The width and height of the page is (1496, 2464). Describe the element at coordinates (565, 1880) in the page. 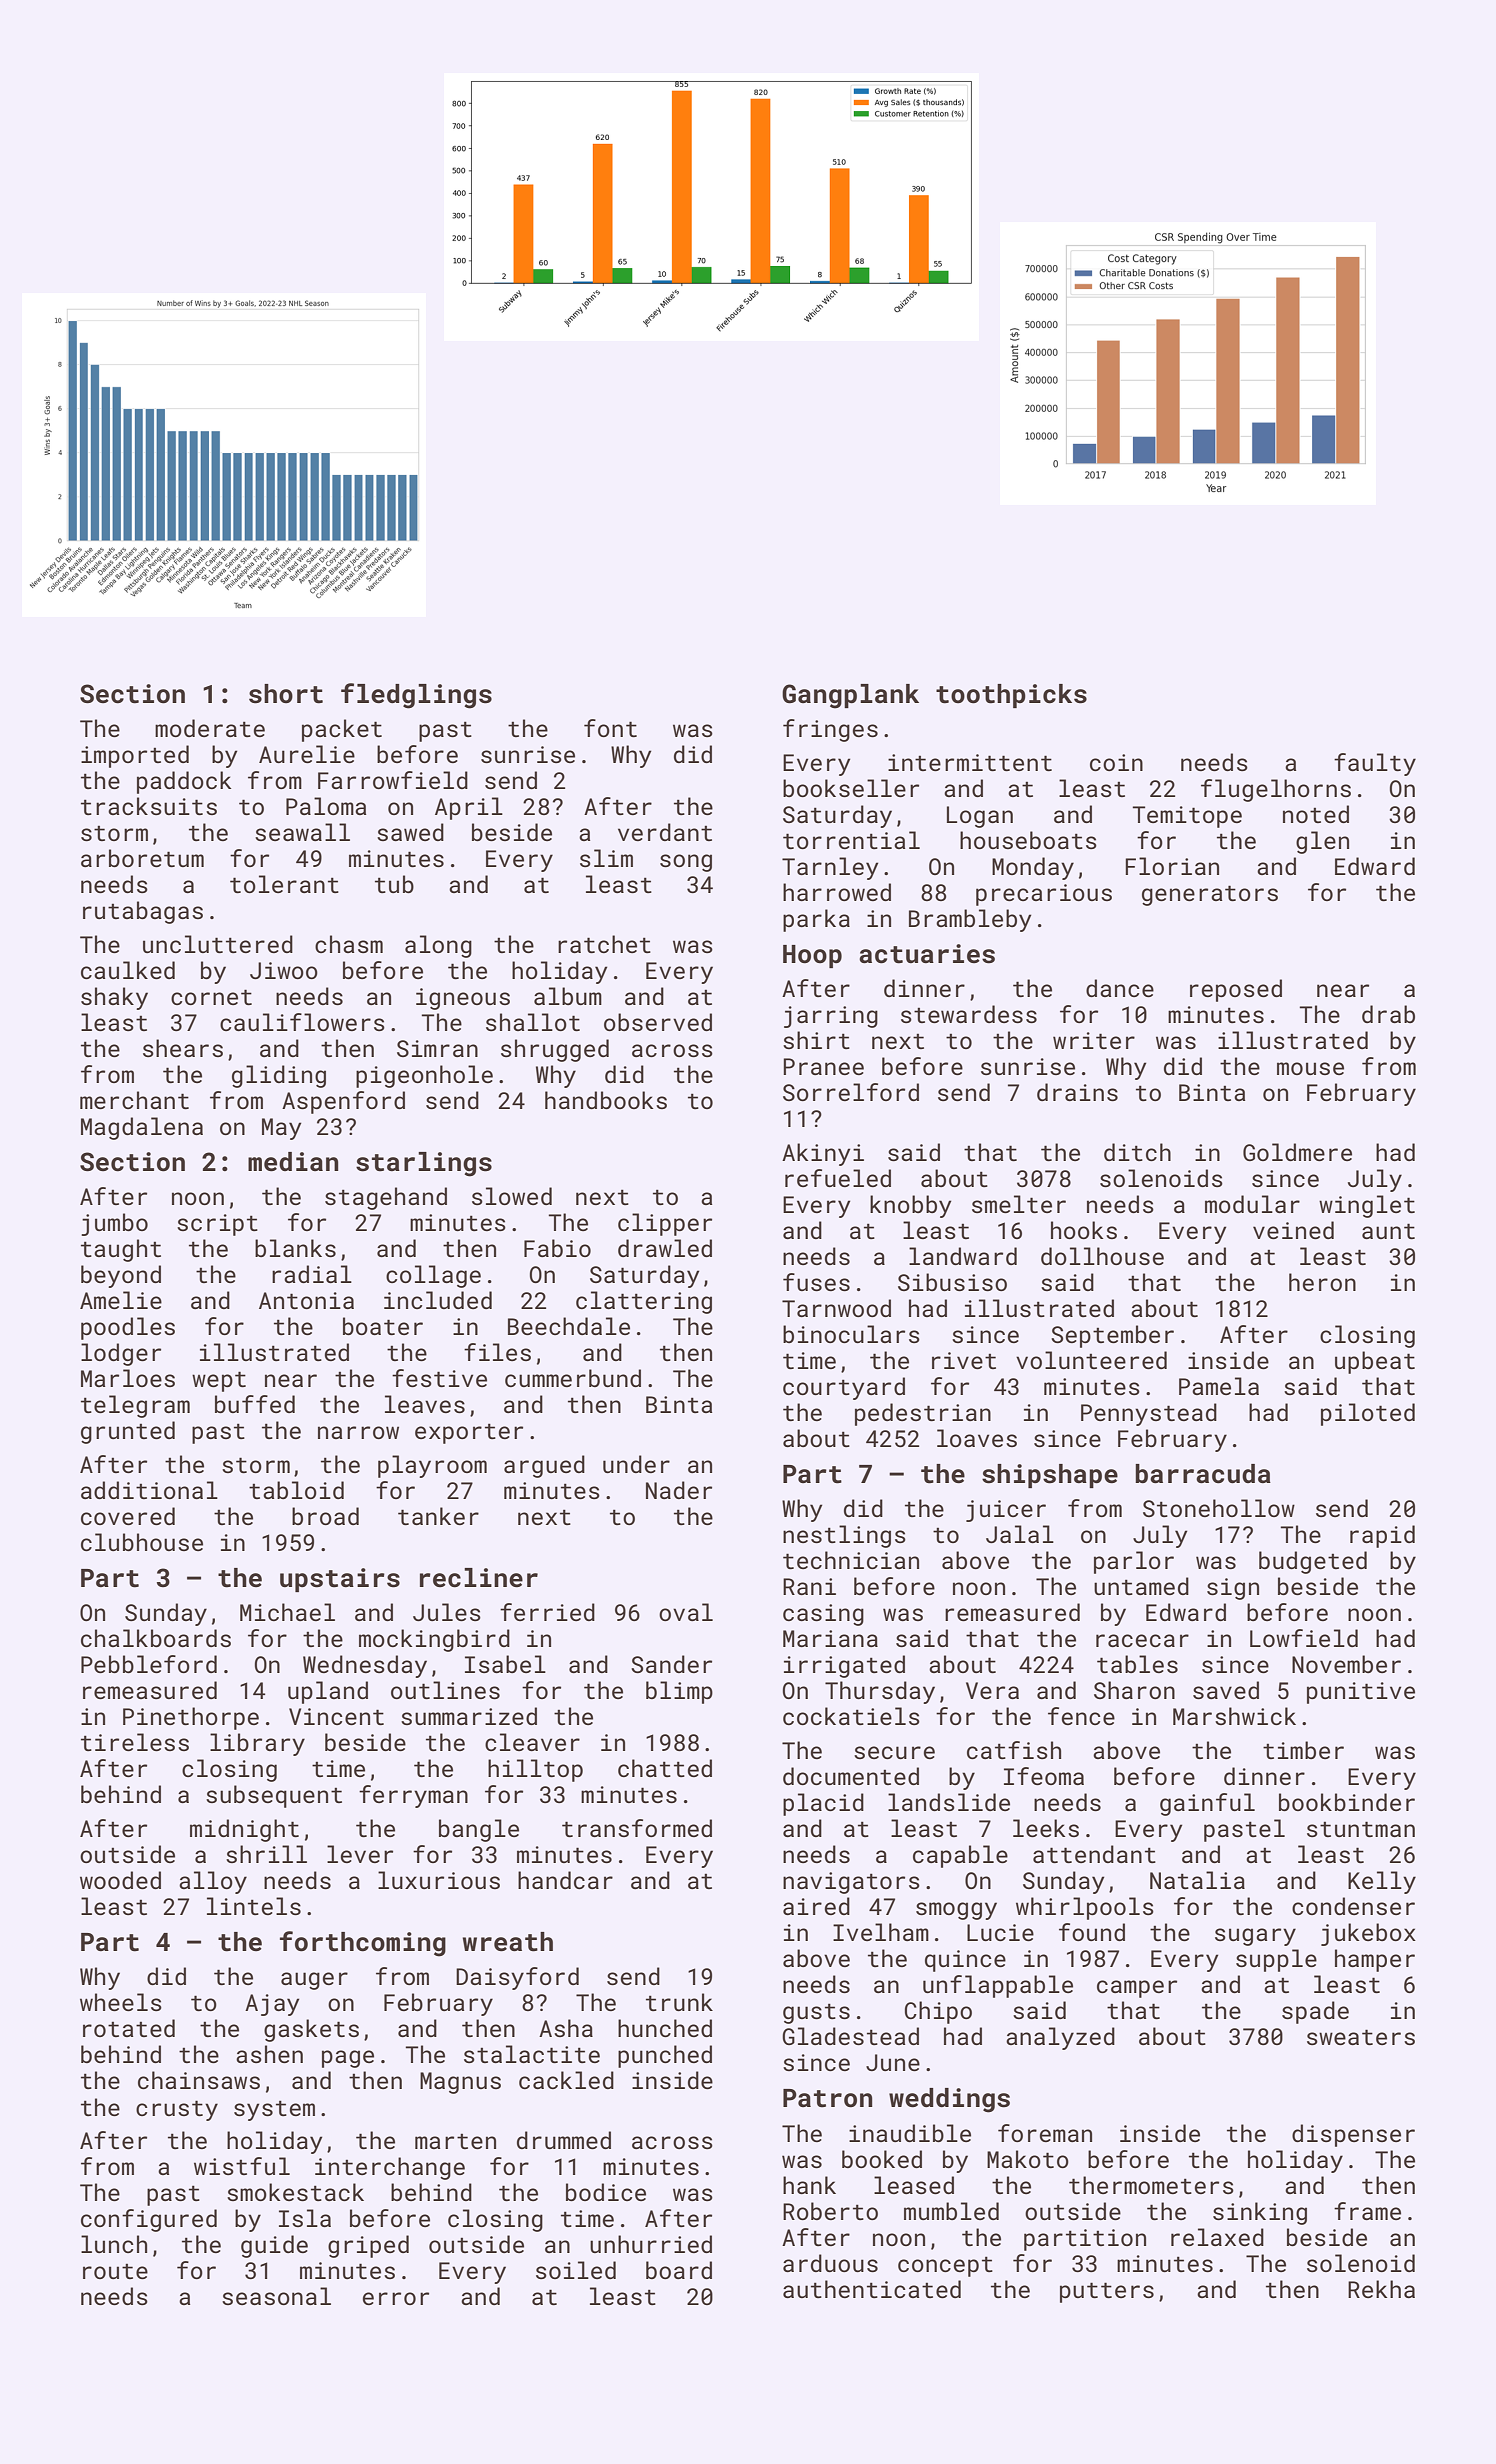

I see `handcar` at that location.
